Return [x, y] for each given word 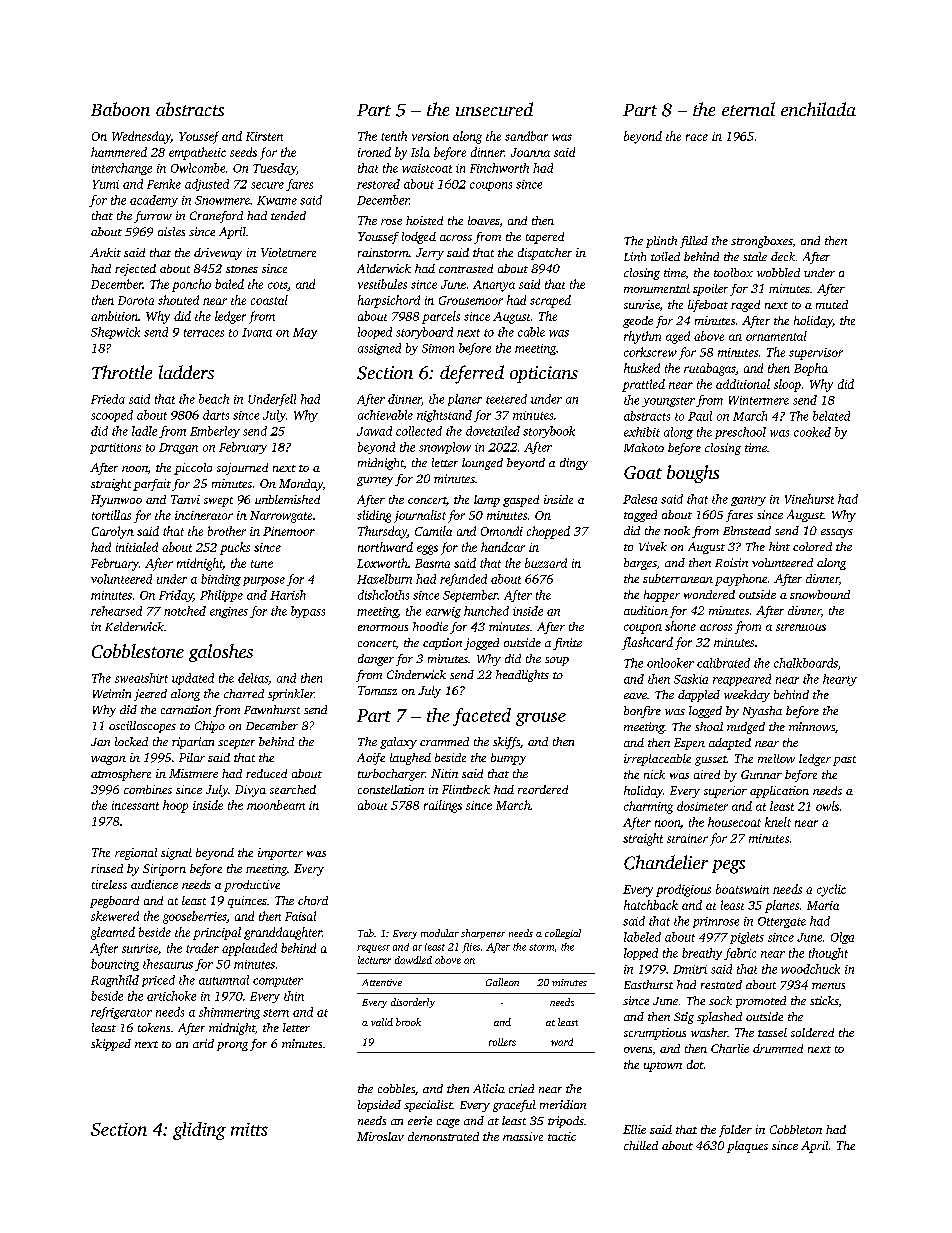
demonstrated [443, 1136]
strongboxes [762, 242]
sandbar [526, 136]
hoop [175, 806]
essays [837, 533]
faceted [482, 717]
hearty [840, 680]
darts [216, 415]
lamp [487, 501]
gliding [199, 1131]
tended [288, 215]
